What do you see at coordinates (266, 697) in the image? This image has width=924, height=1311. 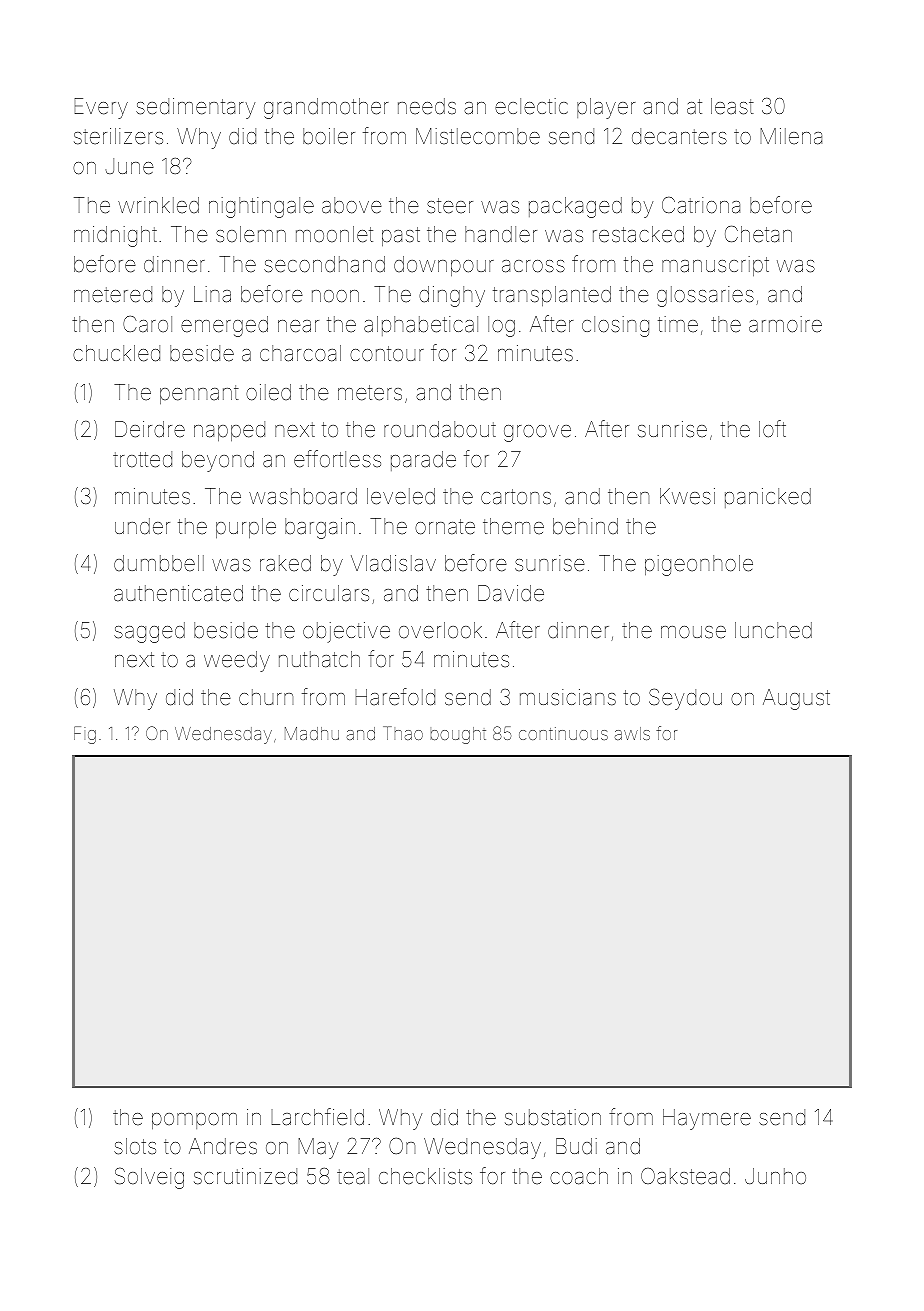 I see `churn` at bounding box center [266, 697].
